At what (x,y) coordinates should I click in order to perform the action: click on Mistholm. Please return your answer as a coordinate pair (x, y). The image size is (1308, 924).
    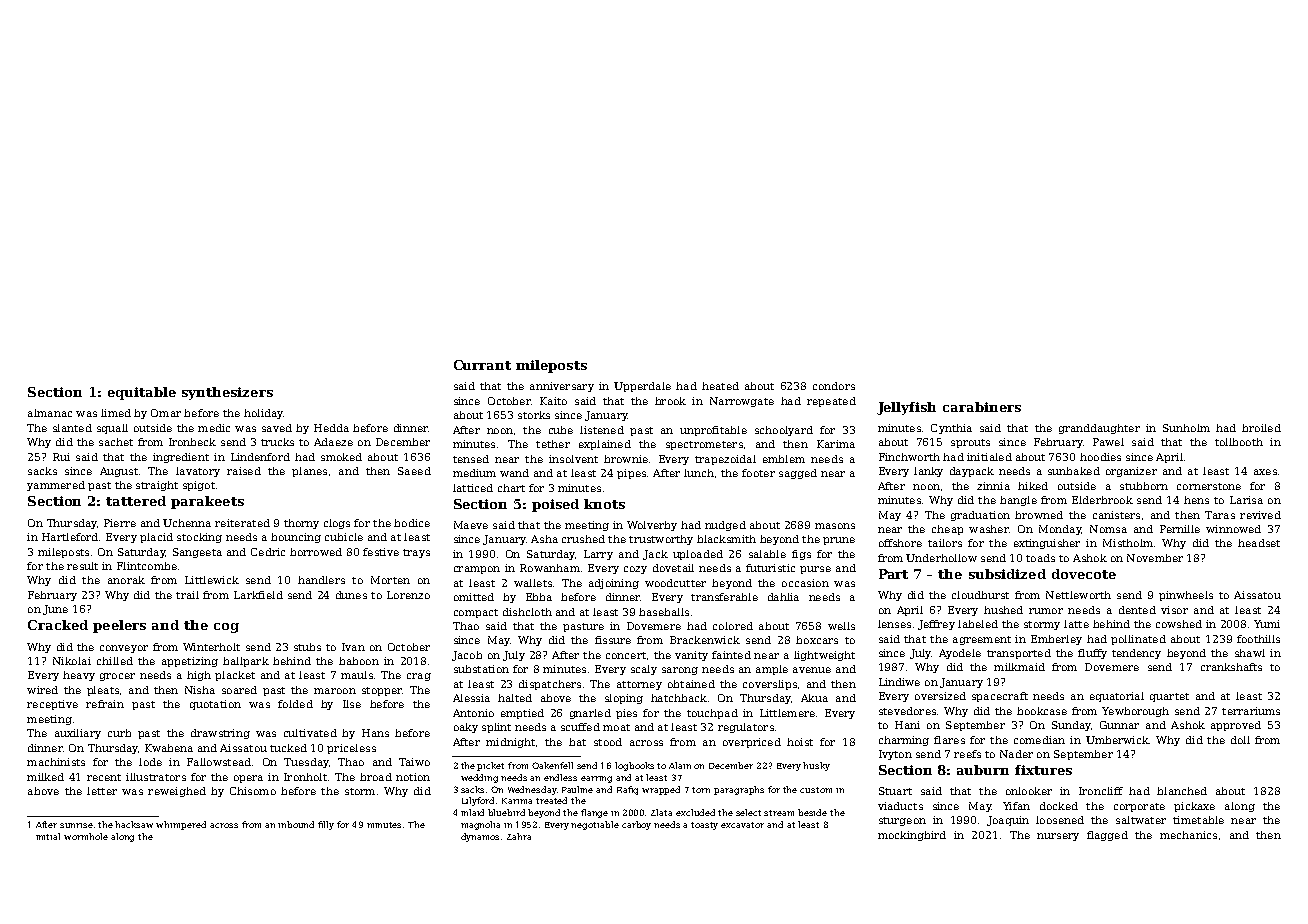
    Looking at the image, I should click on (1128, 543).
